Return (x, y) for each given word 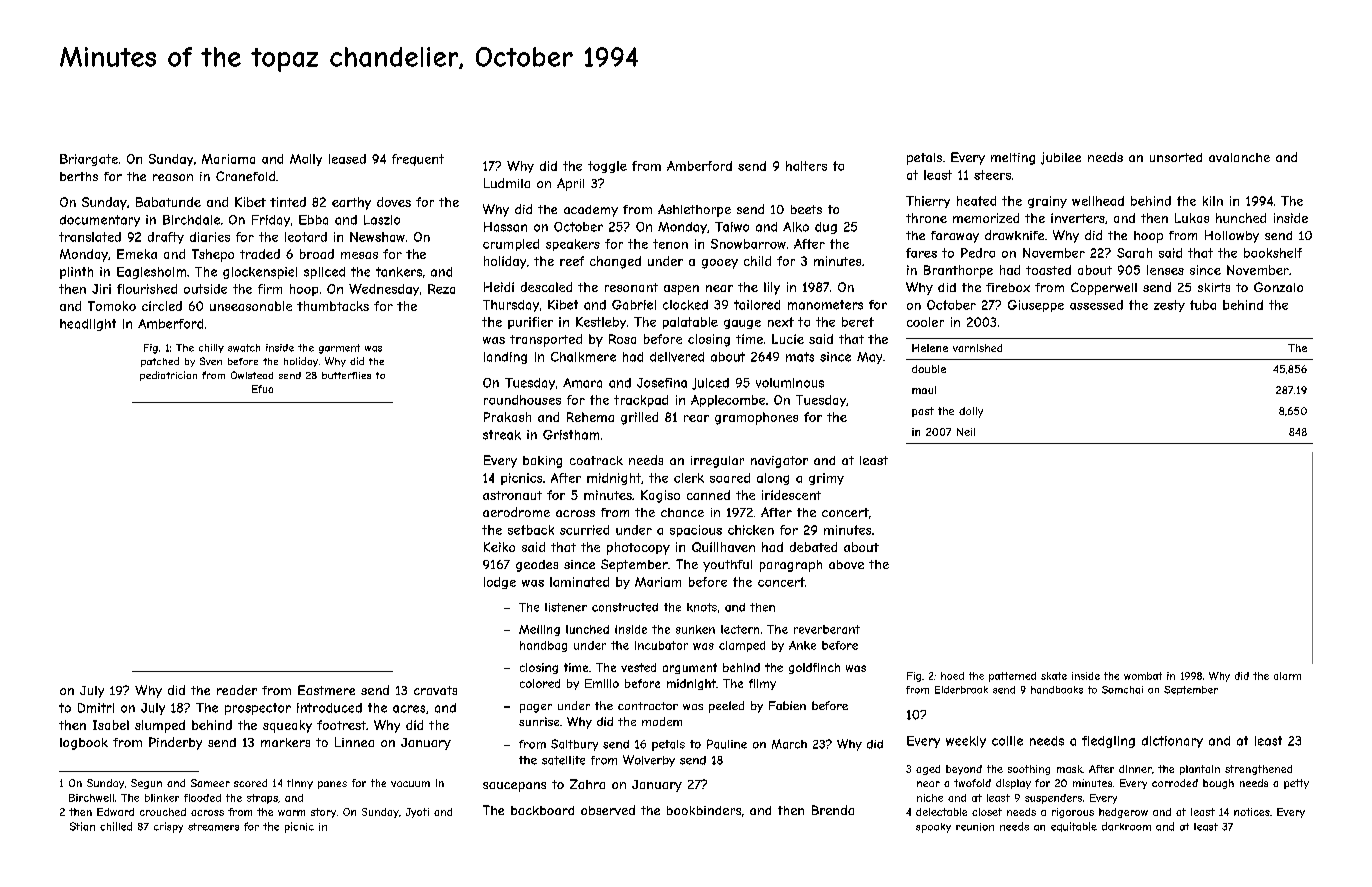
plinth (76, 273)
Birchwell (91, 798)
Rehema (590, 417)
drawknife (1014, 235)
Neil (966, 432)
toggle (607, 167)
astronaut (512, 495)
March (789, 744)
